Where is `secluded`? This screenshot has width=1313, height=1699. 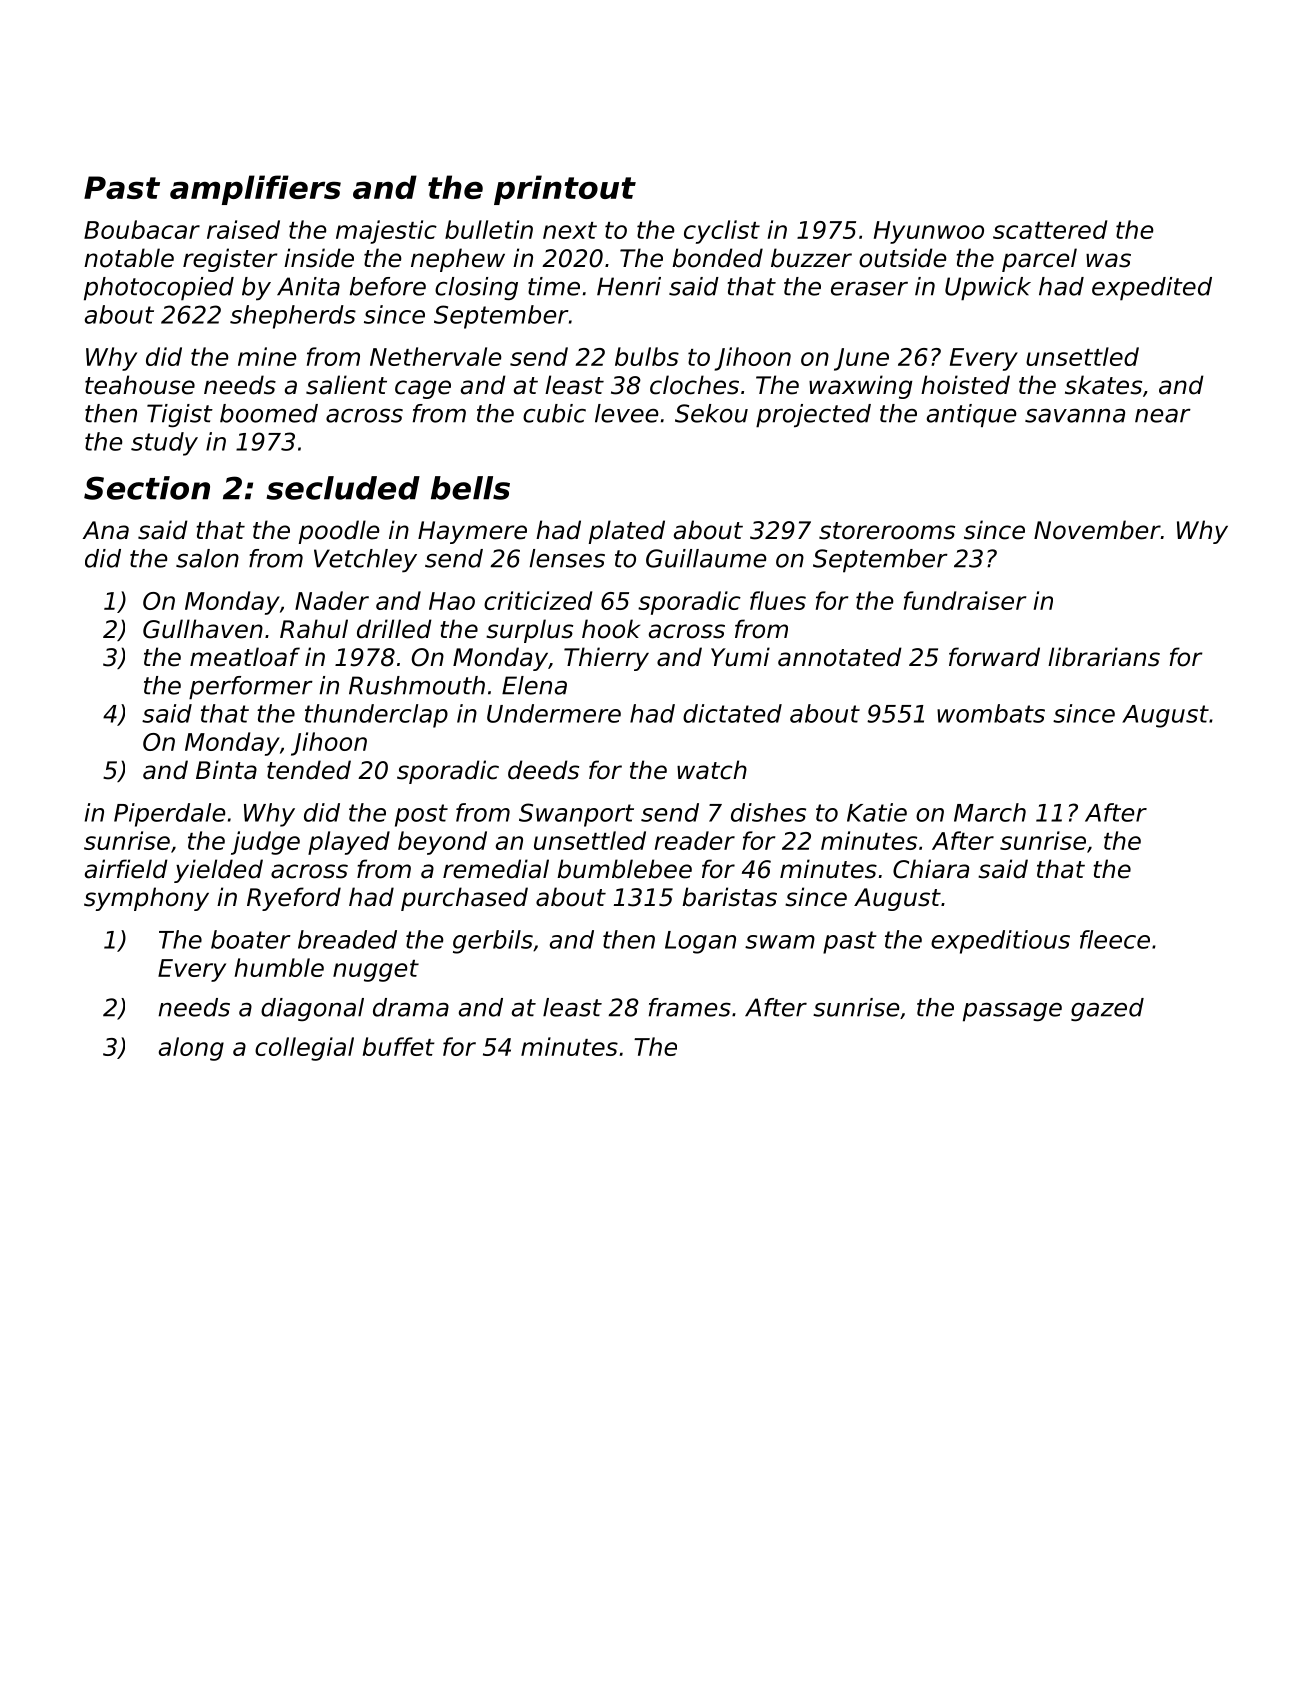
secluded is located at coordinates (343, 488).
